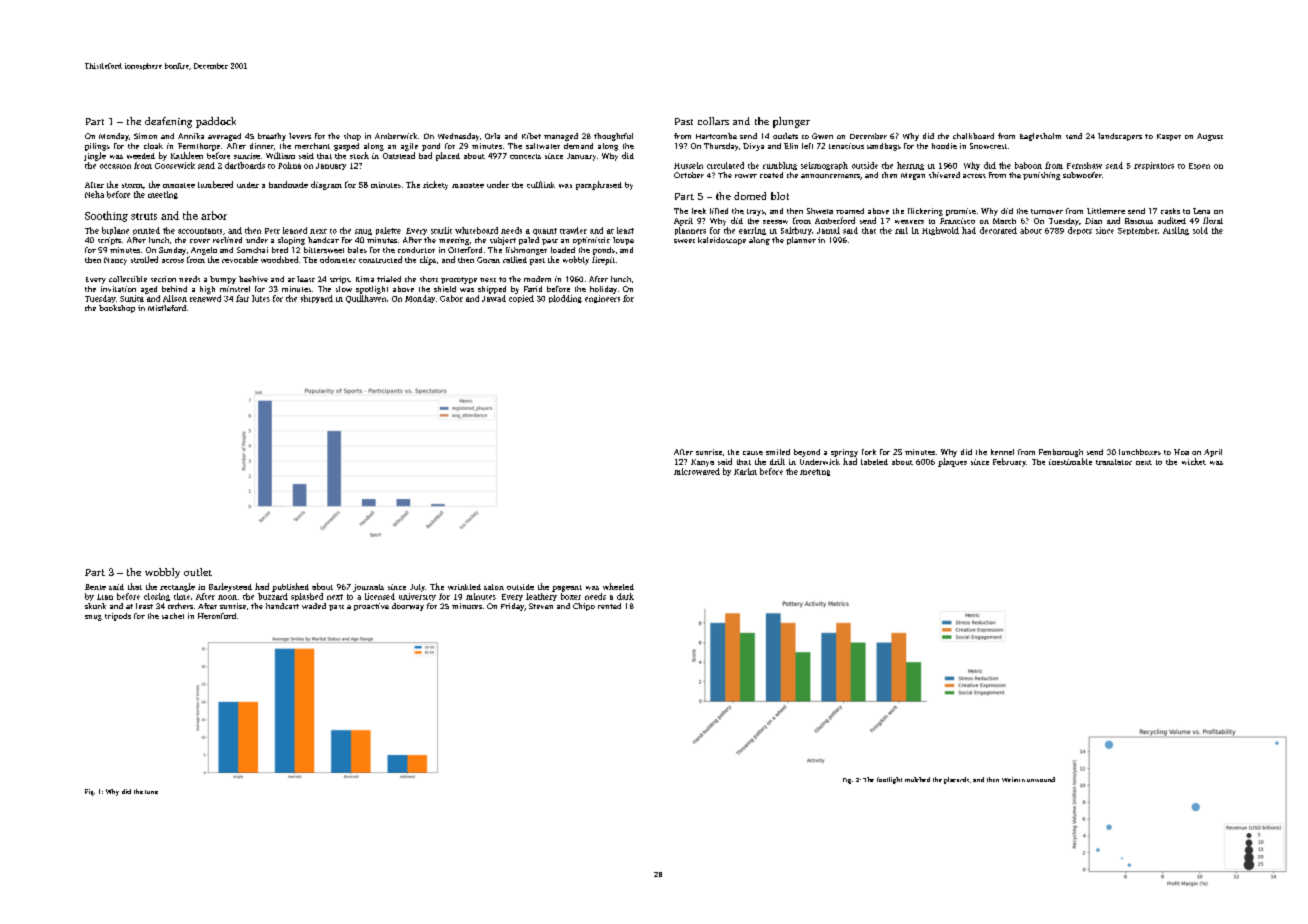 The width and height of the image is (1308, 924). Describe the element at coordinates (573, 230) in the image. I see `trawler` at that location.
